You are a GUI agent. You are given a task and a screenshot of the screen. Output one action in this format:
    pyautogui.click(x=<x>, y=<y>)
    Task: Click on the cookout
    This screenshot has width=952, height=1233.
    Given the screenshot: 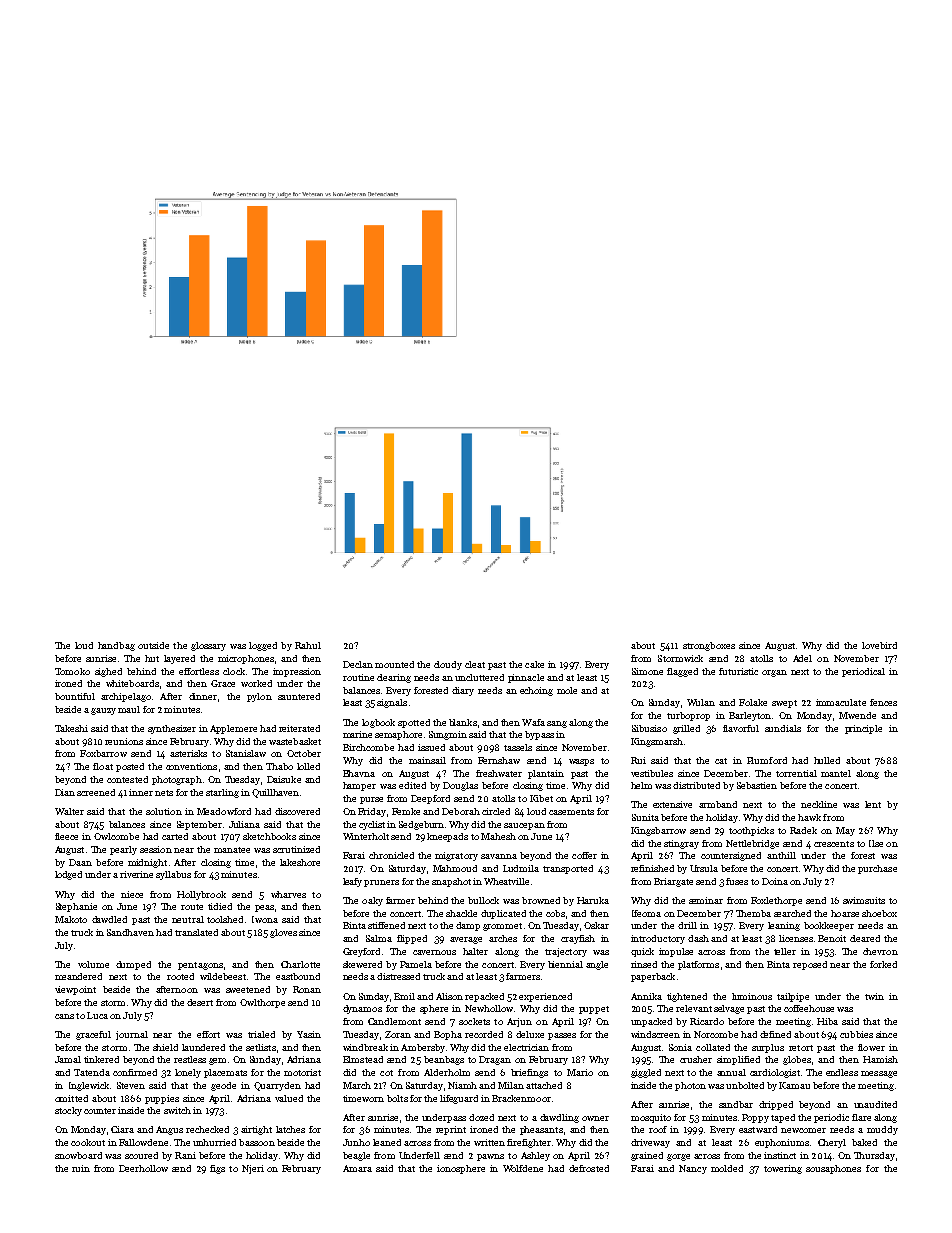 What is the action you would take?
    pyautogui.click(x=88, y=1142)
